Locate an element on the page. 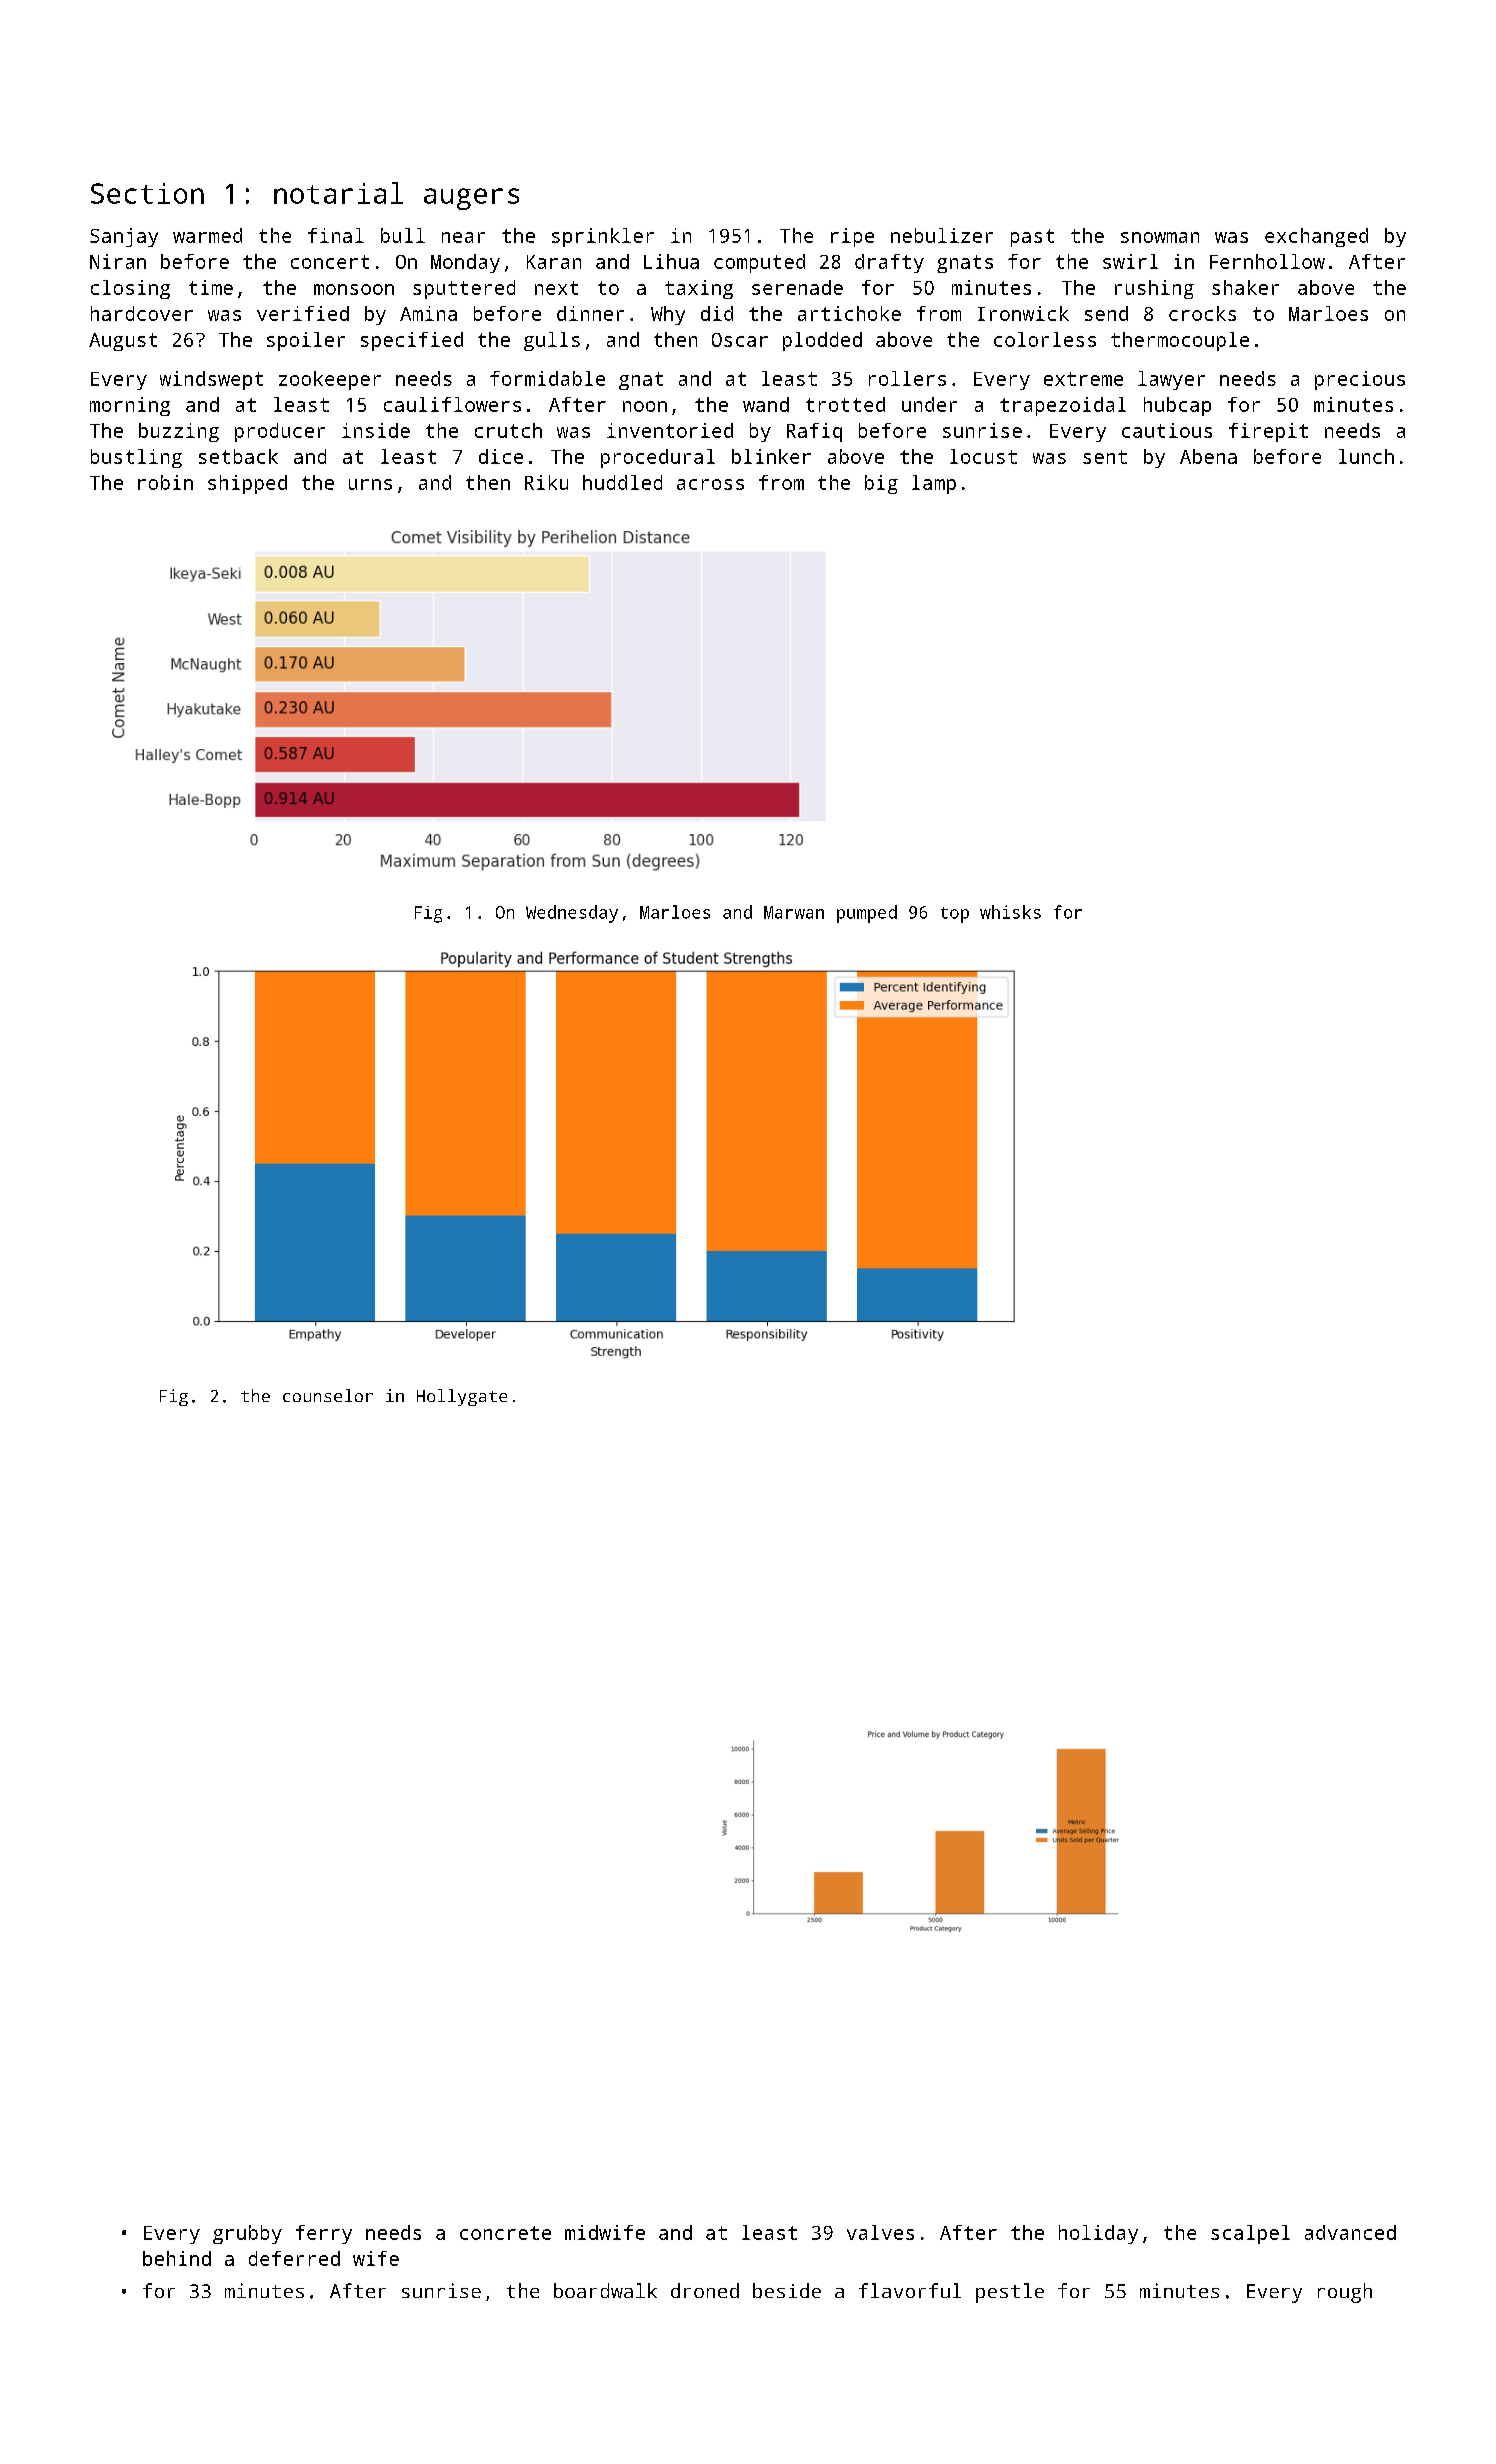 Image resolution: width=1496 pixels, height=2464 pixels. snowman is located at coordinates (1160, 237).
